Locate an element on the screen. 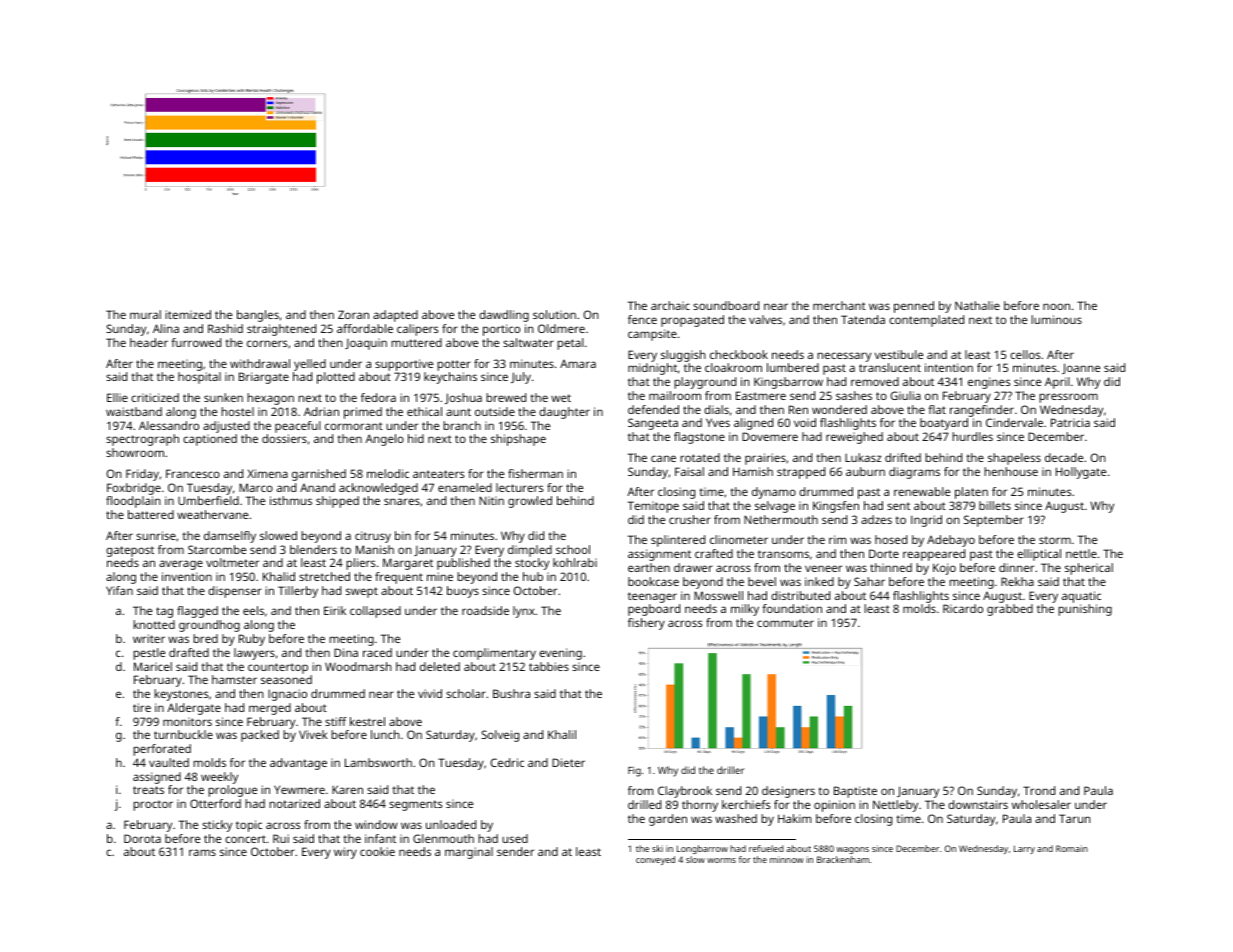 Image resolution: width=1233 pixels, height=952 pixels. weathervane is located at coordinates (212, 514).
